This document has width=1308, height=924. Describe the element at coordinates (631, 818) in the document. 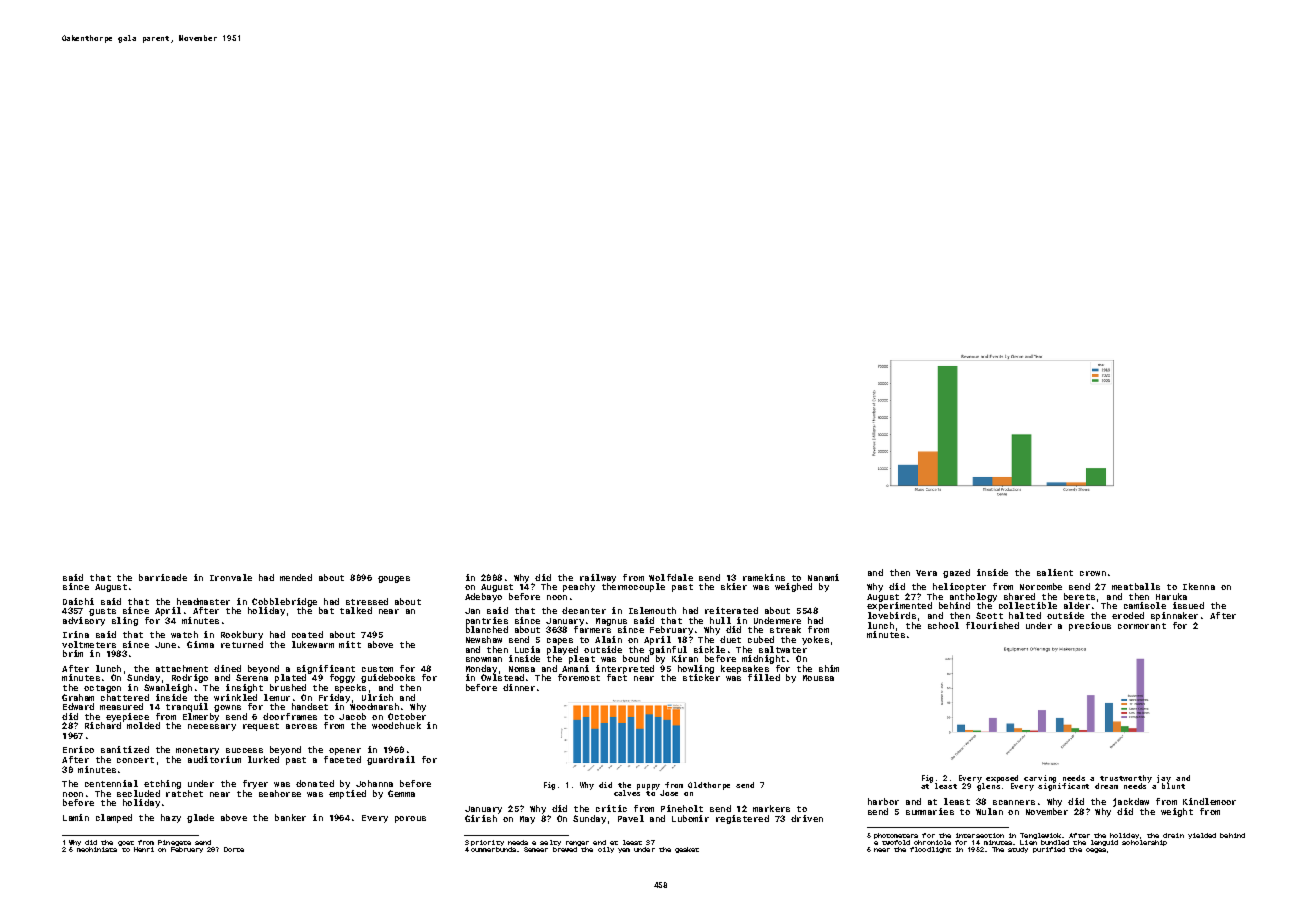

I see `Pavel` at that location.
